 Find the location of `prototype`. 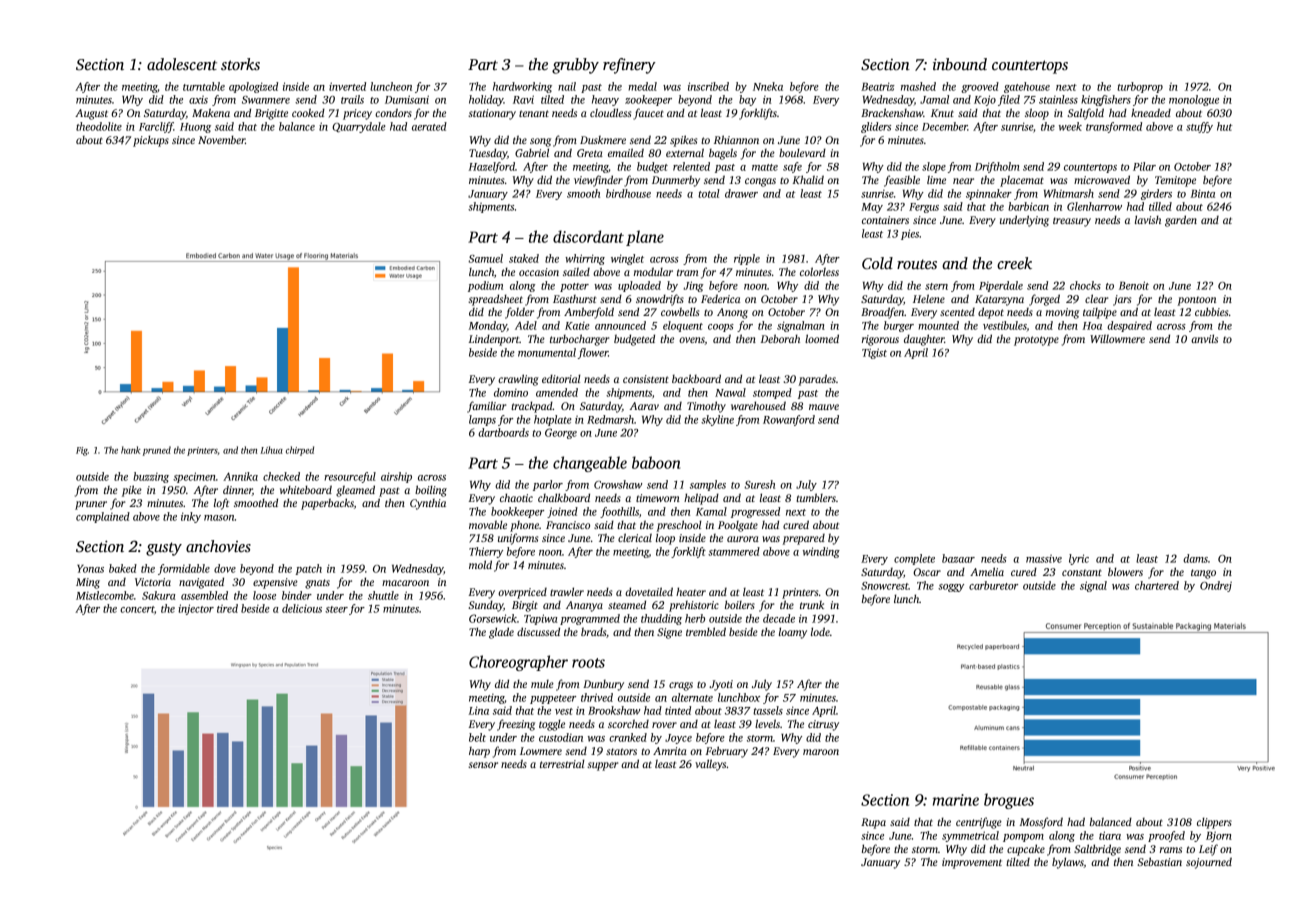

prototype is located at coordinates (1036, 341).
